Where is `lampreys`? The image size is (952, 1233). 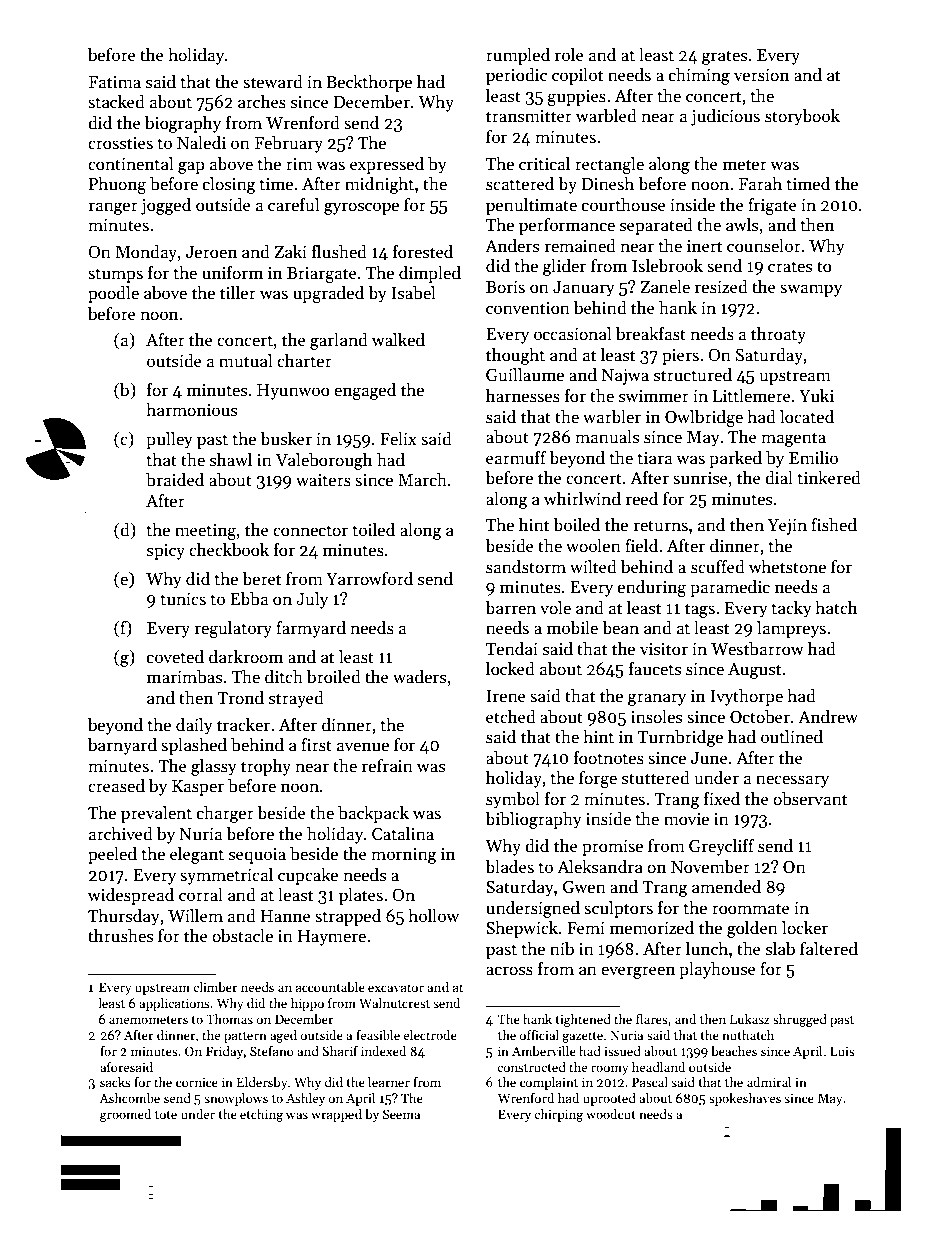
lampreys is located at coordinates (791, 629).
